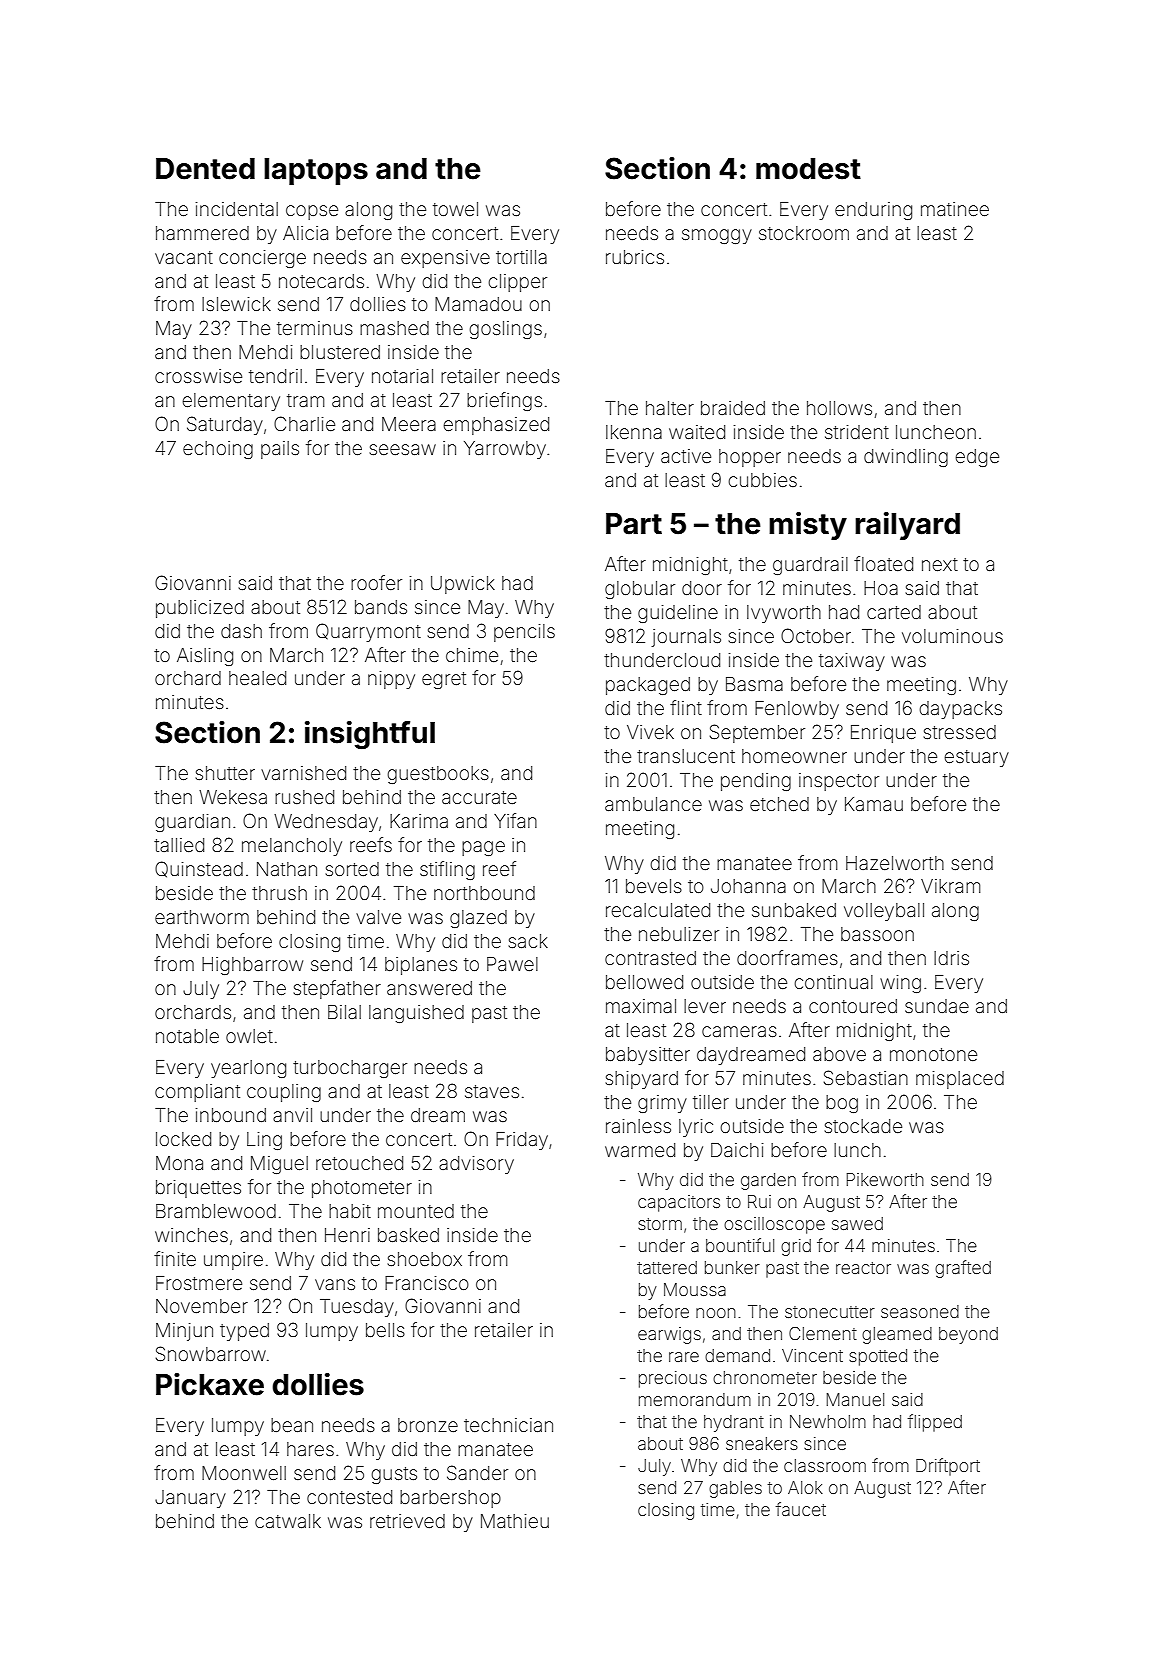 This page has width=1165, height=1654. Describe the element at coordinates (472, 655) in the page. I see `chime` at that location.
